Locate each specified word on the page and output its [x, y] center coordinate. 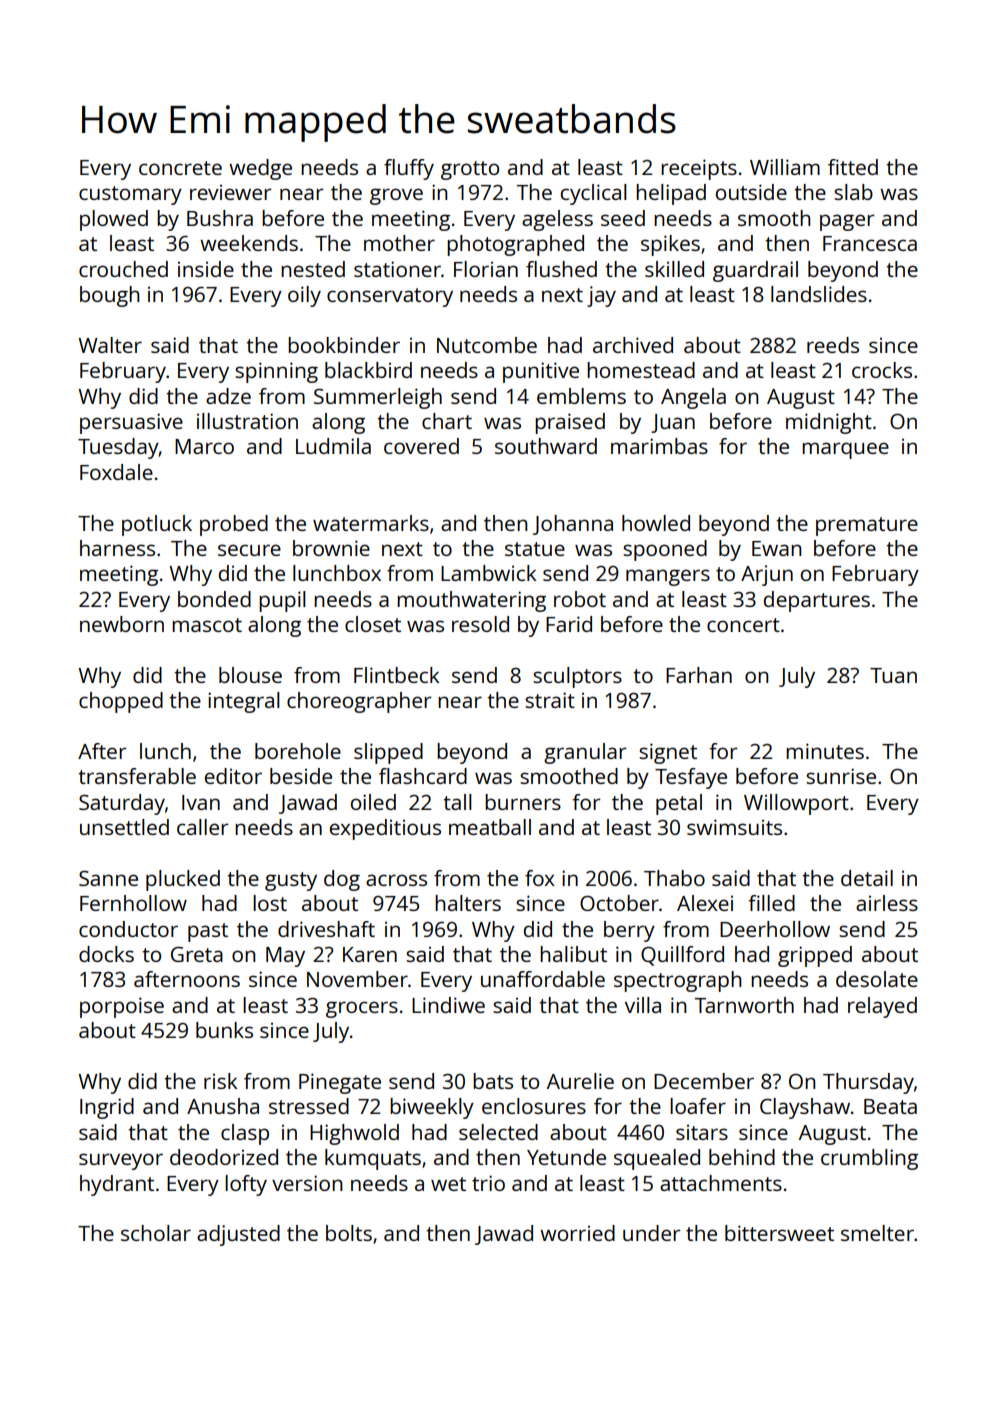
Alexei [705, 903]
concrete [180, 168]
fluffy [409, 169]
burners [523, 802]
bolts [349, 1233]
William [785, 167]
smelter [877, 1233]
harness [117, 548]
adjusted [238, 1235]
